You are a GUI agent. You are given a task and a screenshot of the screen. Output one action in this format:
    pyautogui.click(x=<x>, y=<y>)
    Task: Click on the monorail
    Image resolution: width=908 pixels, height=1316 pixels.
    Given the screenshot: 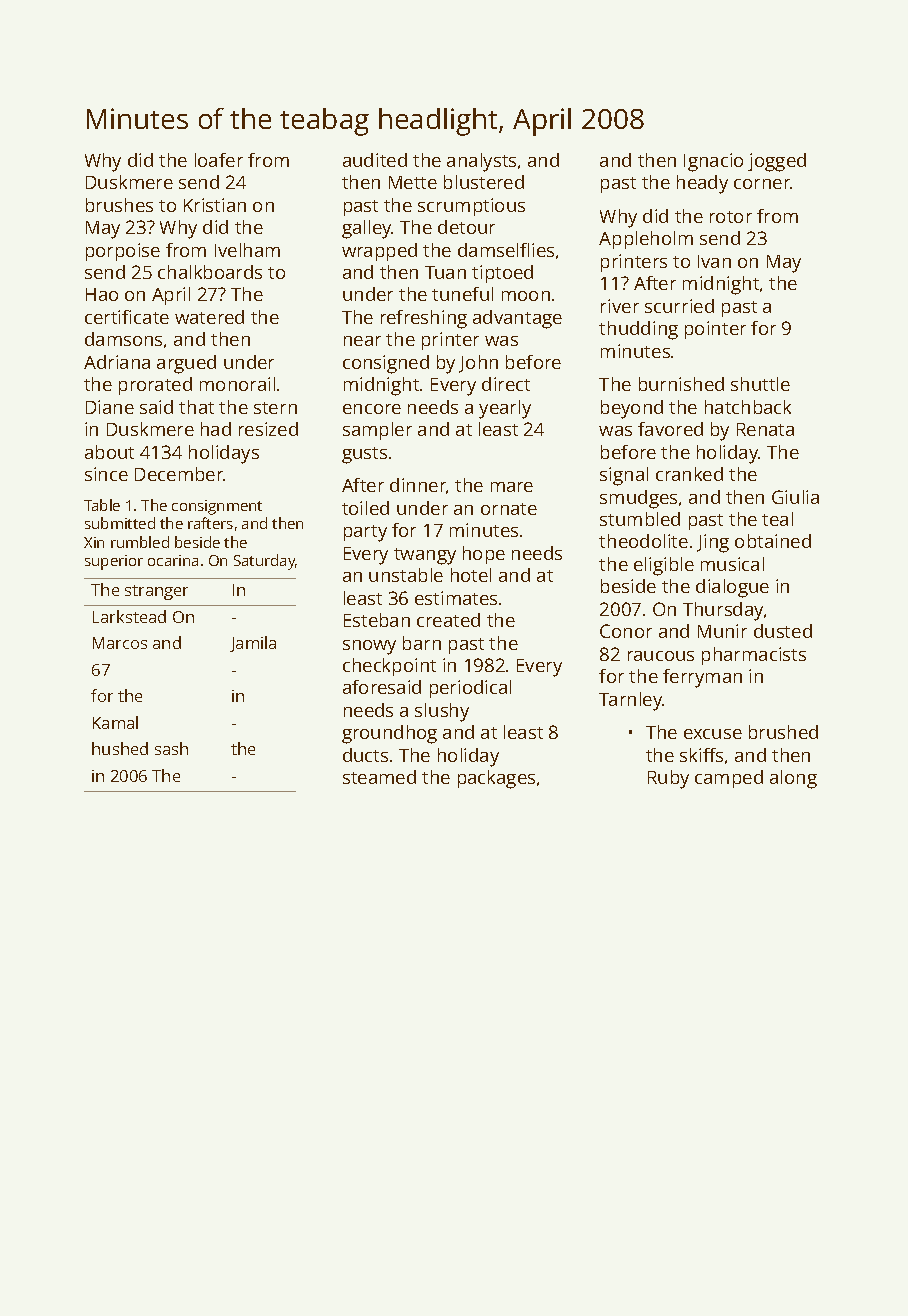 What is the action you would take?
    pyautogui.click(x=237, y=384)
